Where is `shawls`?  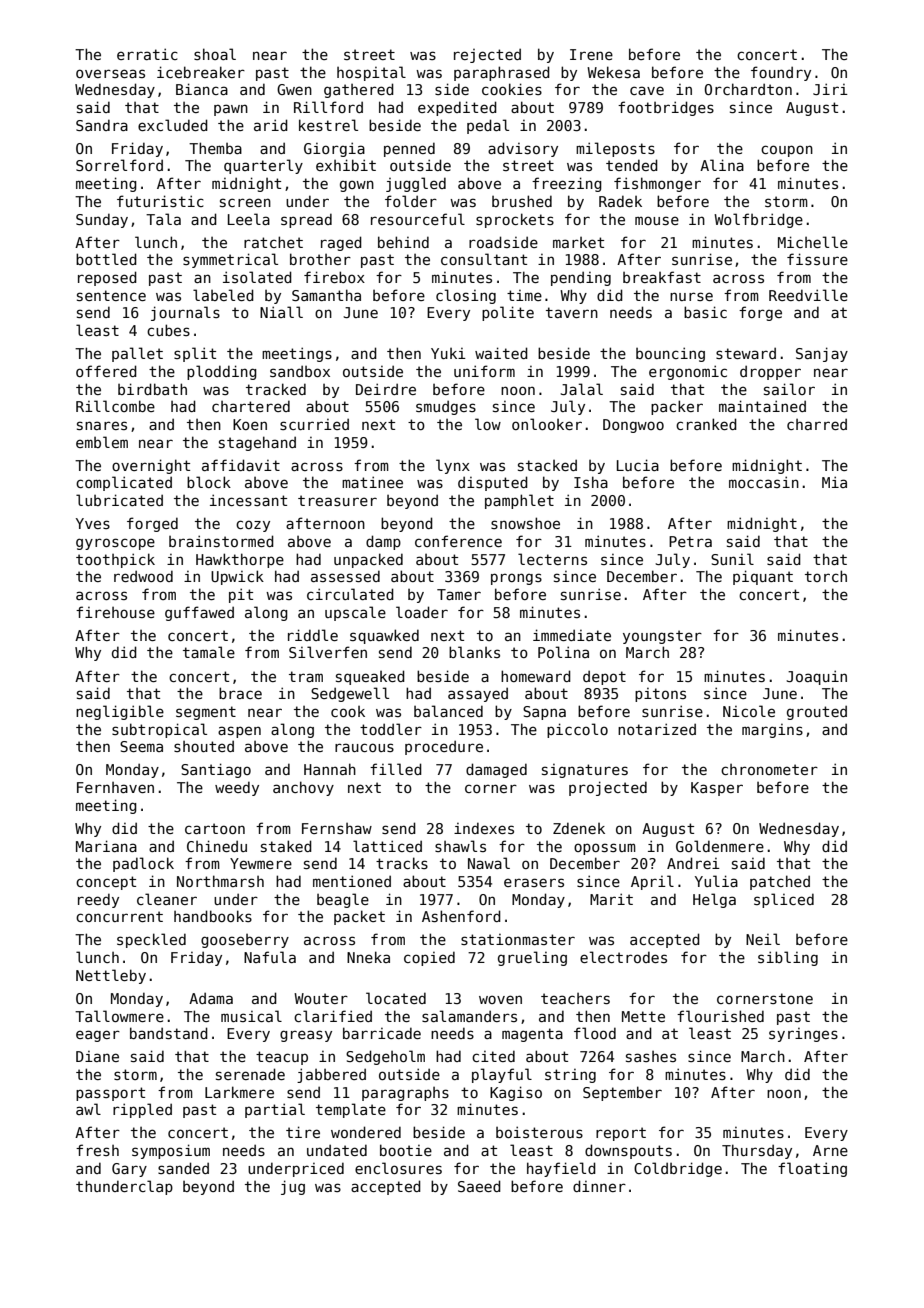 shawls is located at coordinates (460, 846).
